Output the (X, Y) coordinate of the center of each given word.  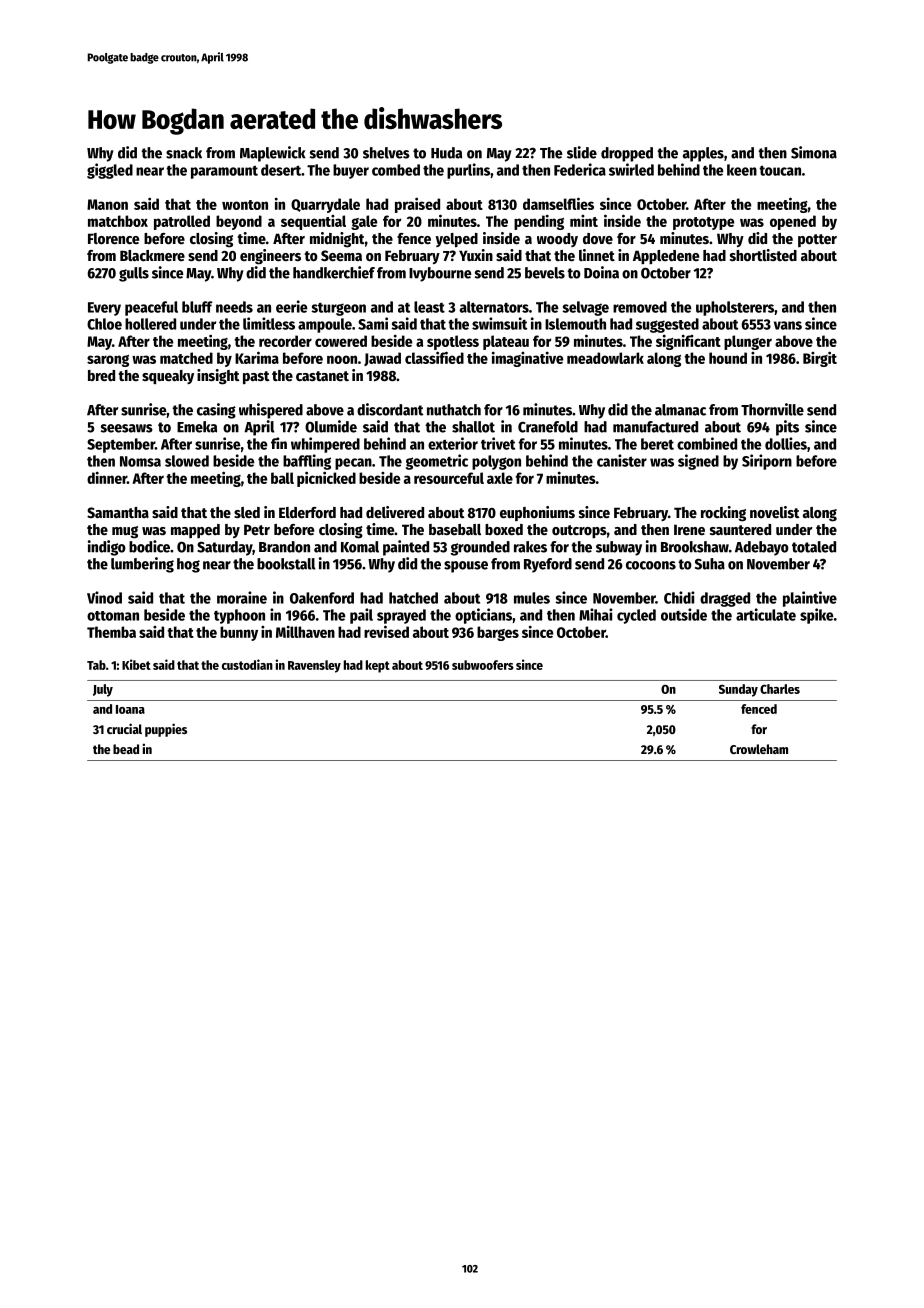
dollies (786, 443)
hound (728, 358)
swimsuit (499, 323)
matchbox (118, 221)
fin (279, 443)
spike (817, 616)
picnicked (326, 479)
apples (703, 154)
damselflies (558, 203)
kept (378, 666)
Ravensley (314, 666)
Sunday (738, 690)
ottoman (113, 616)
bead (126, 749)
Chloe (104, 324)
